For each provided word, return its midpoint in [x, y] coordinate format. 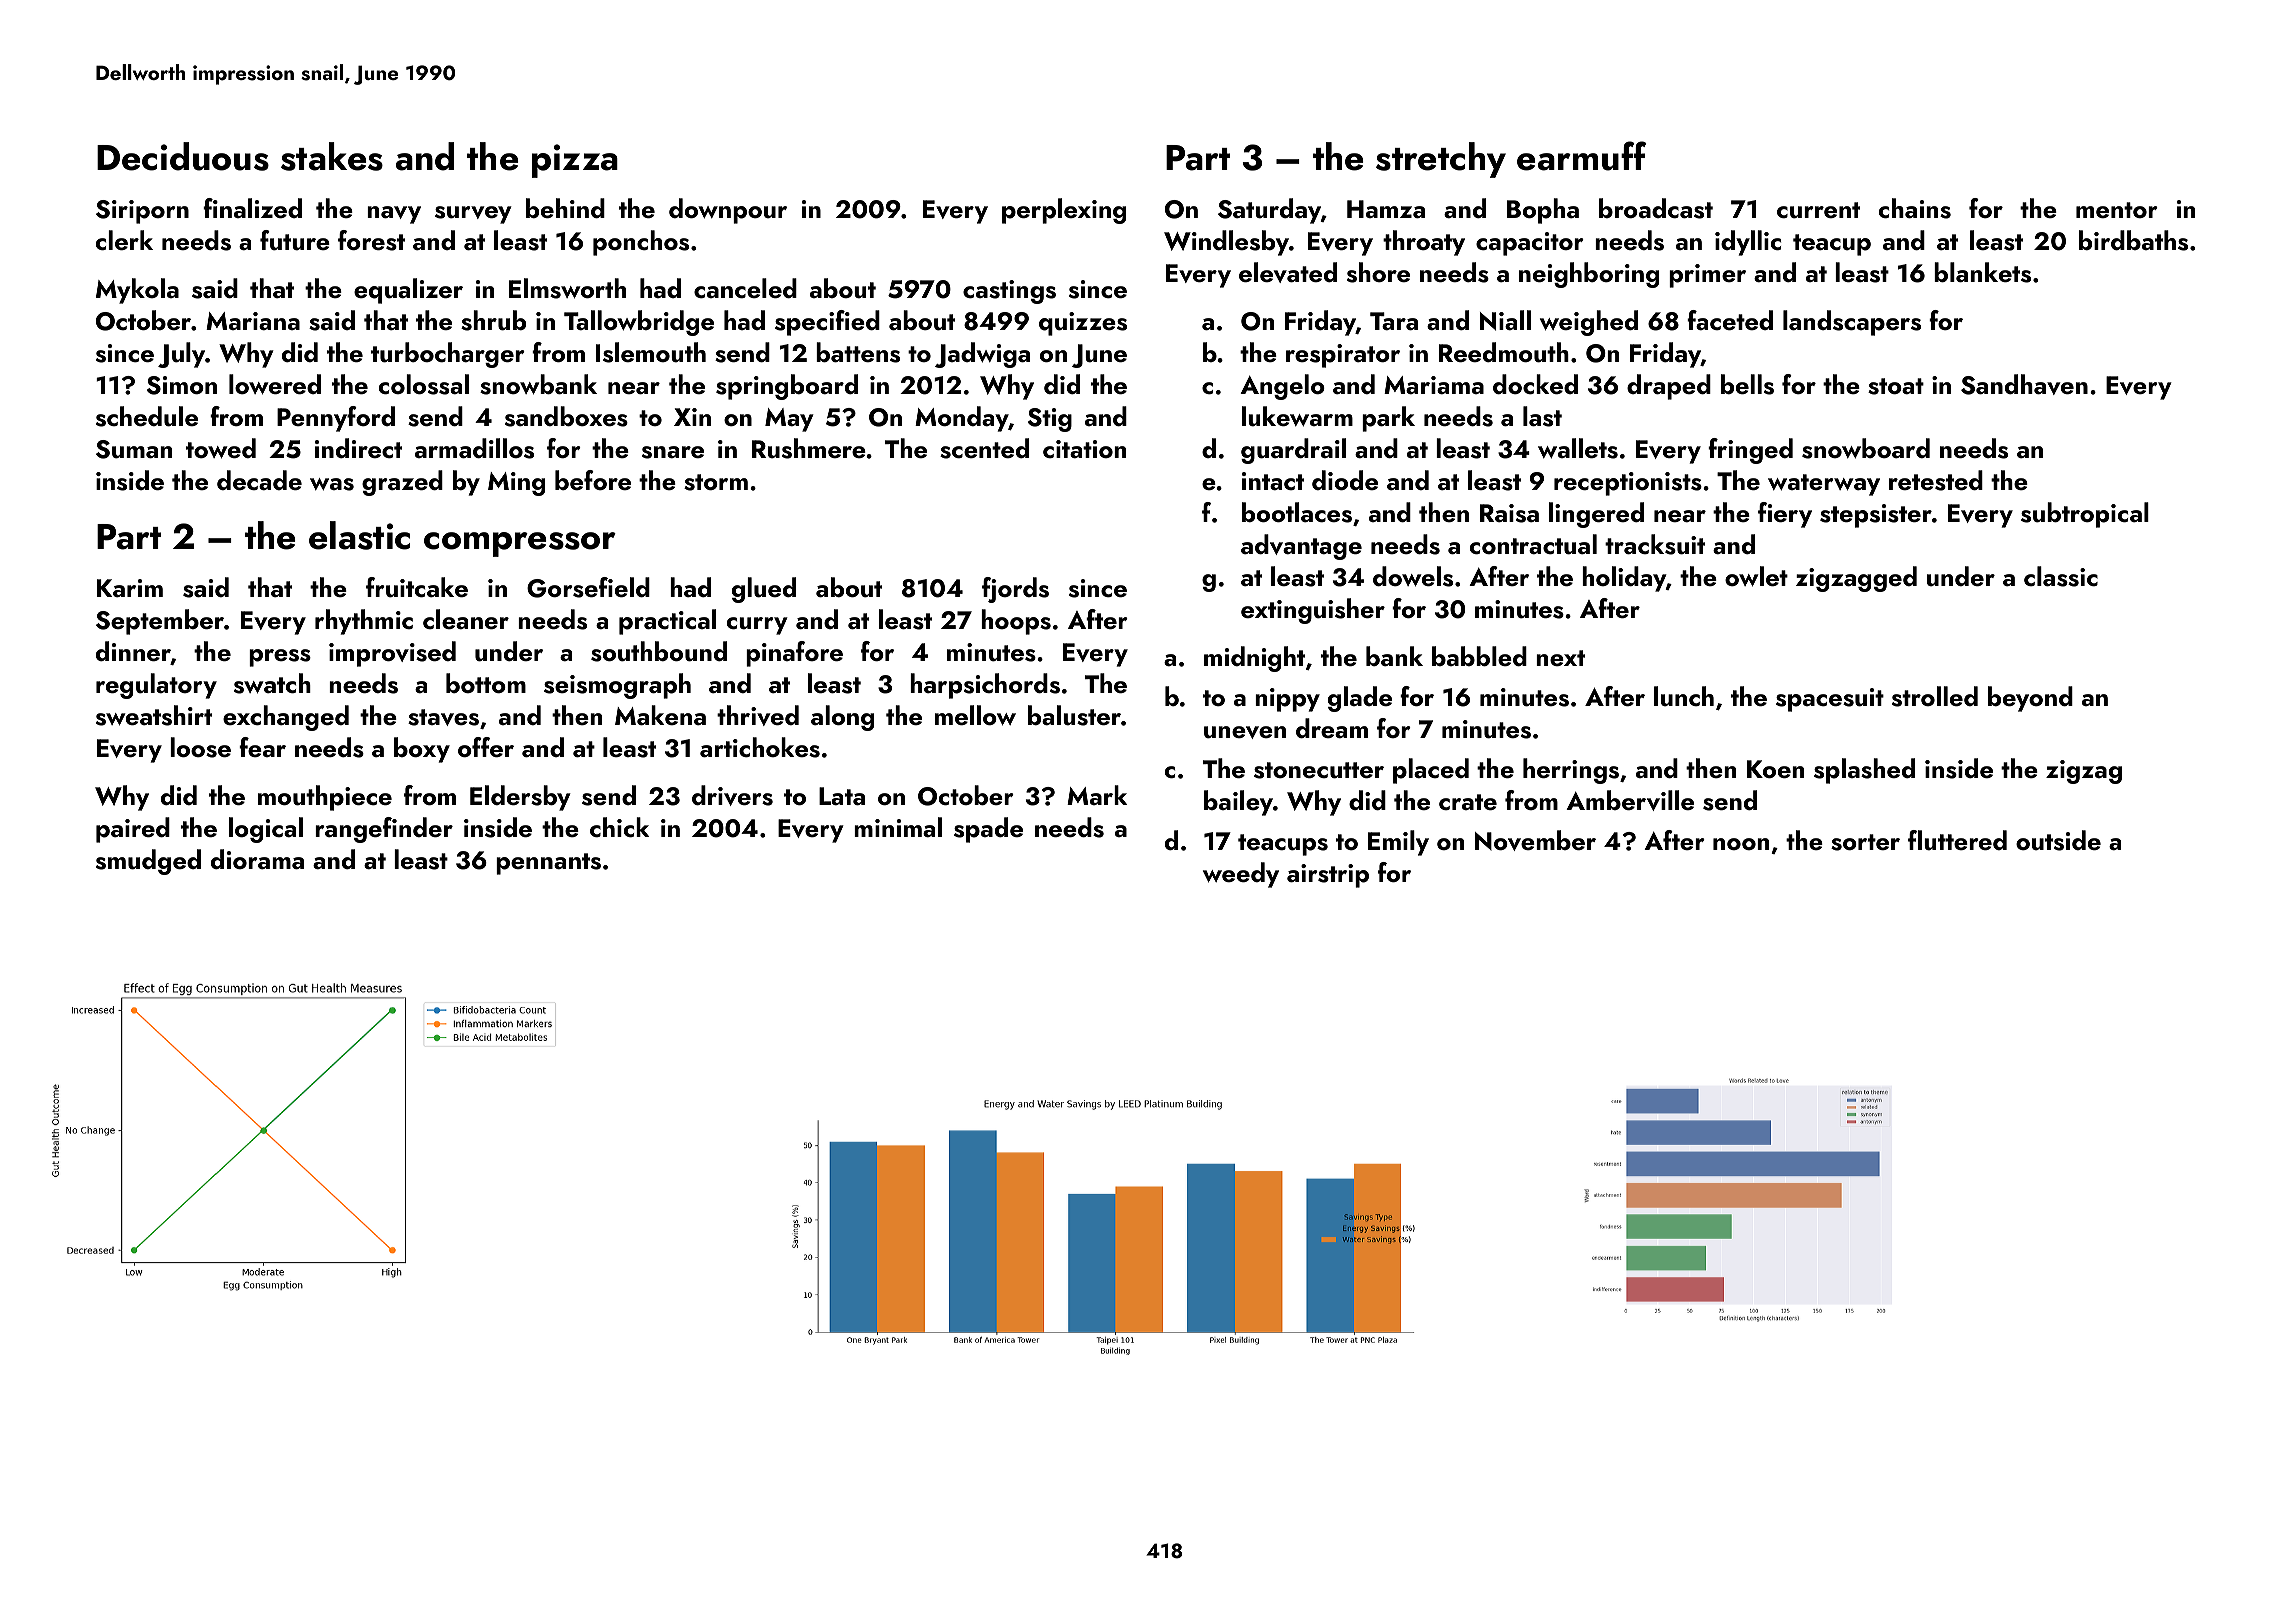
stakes [332, 156]
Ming [516, 484]
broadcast [1656, 208]
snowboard [1866, 448]
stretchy [1441, 160]
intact [1273, 481]
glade [1360, 699]
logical [266, 830]
